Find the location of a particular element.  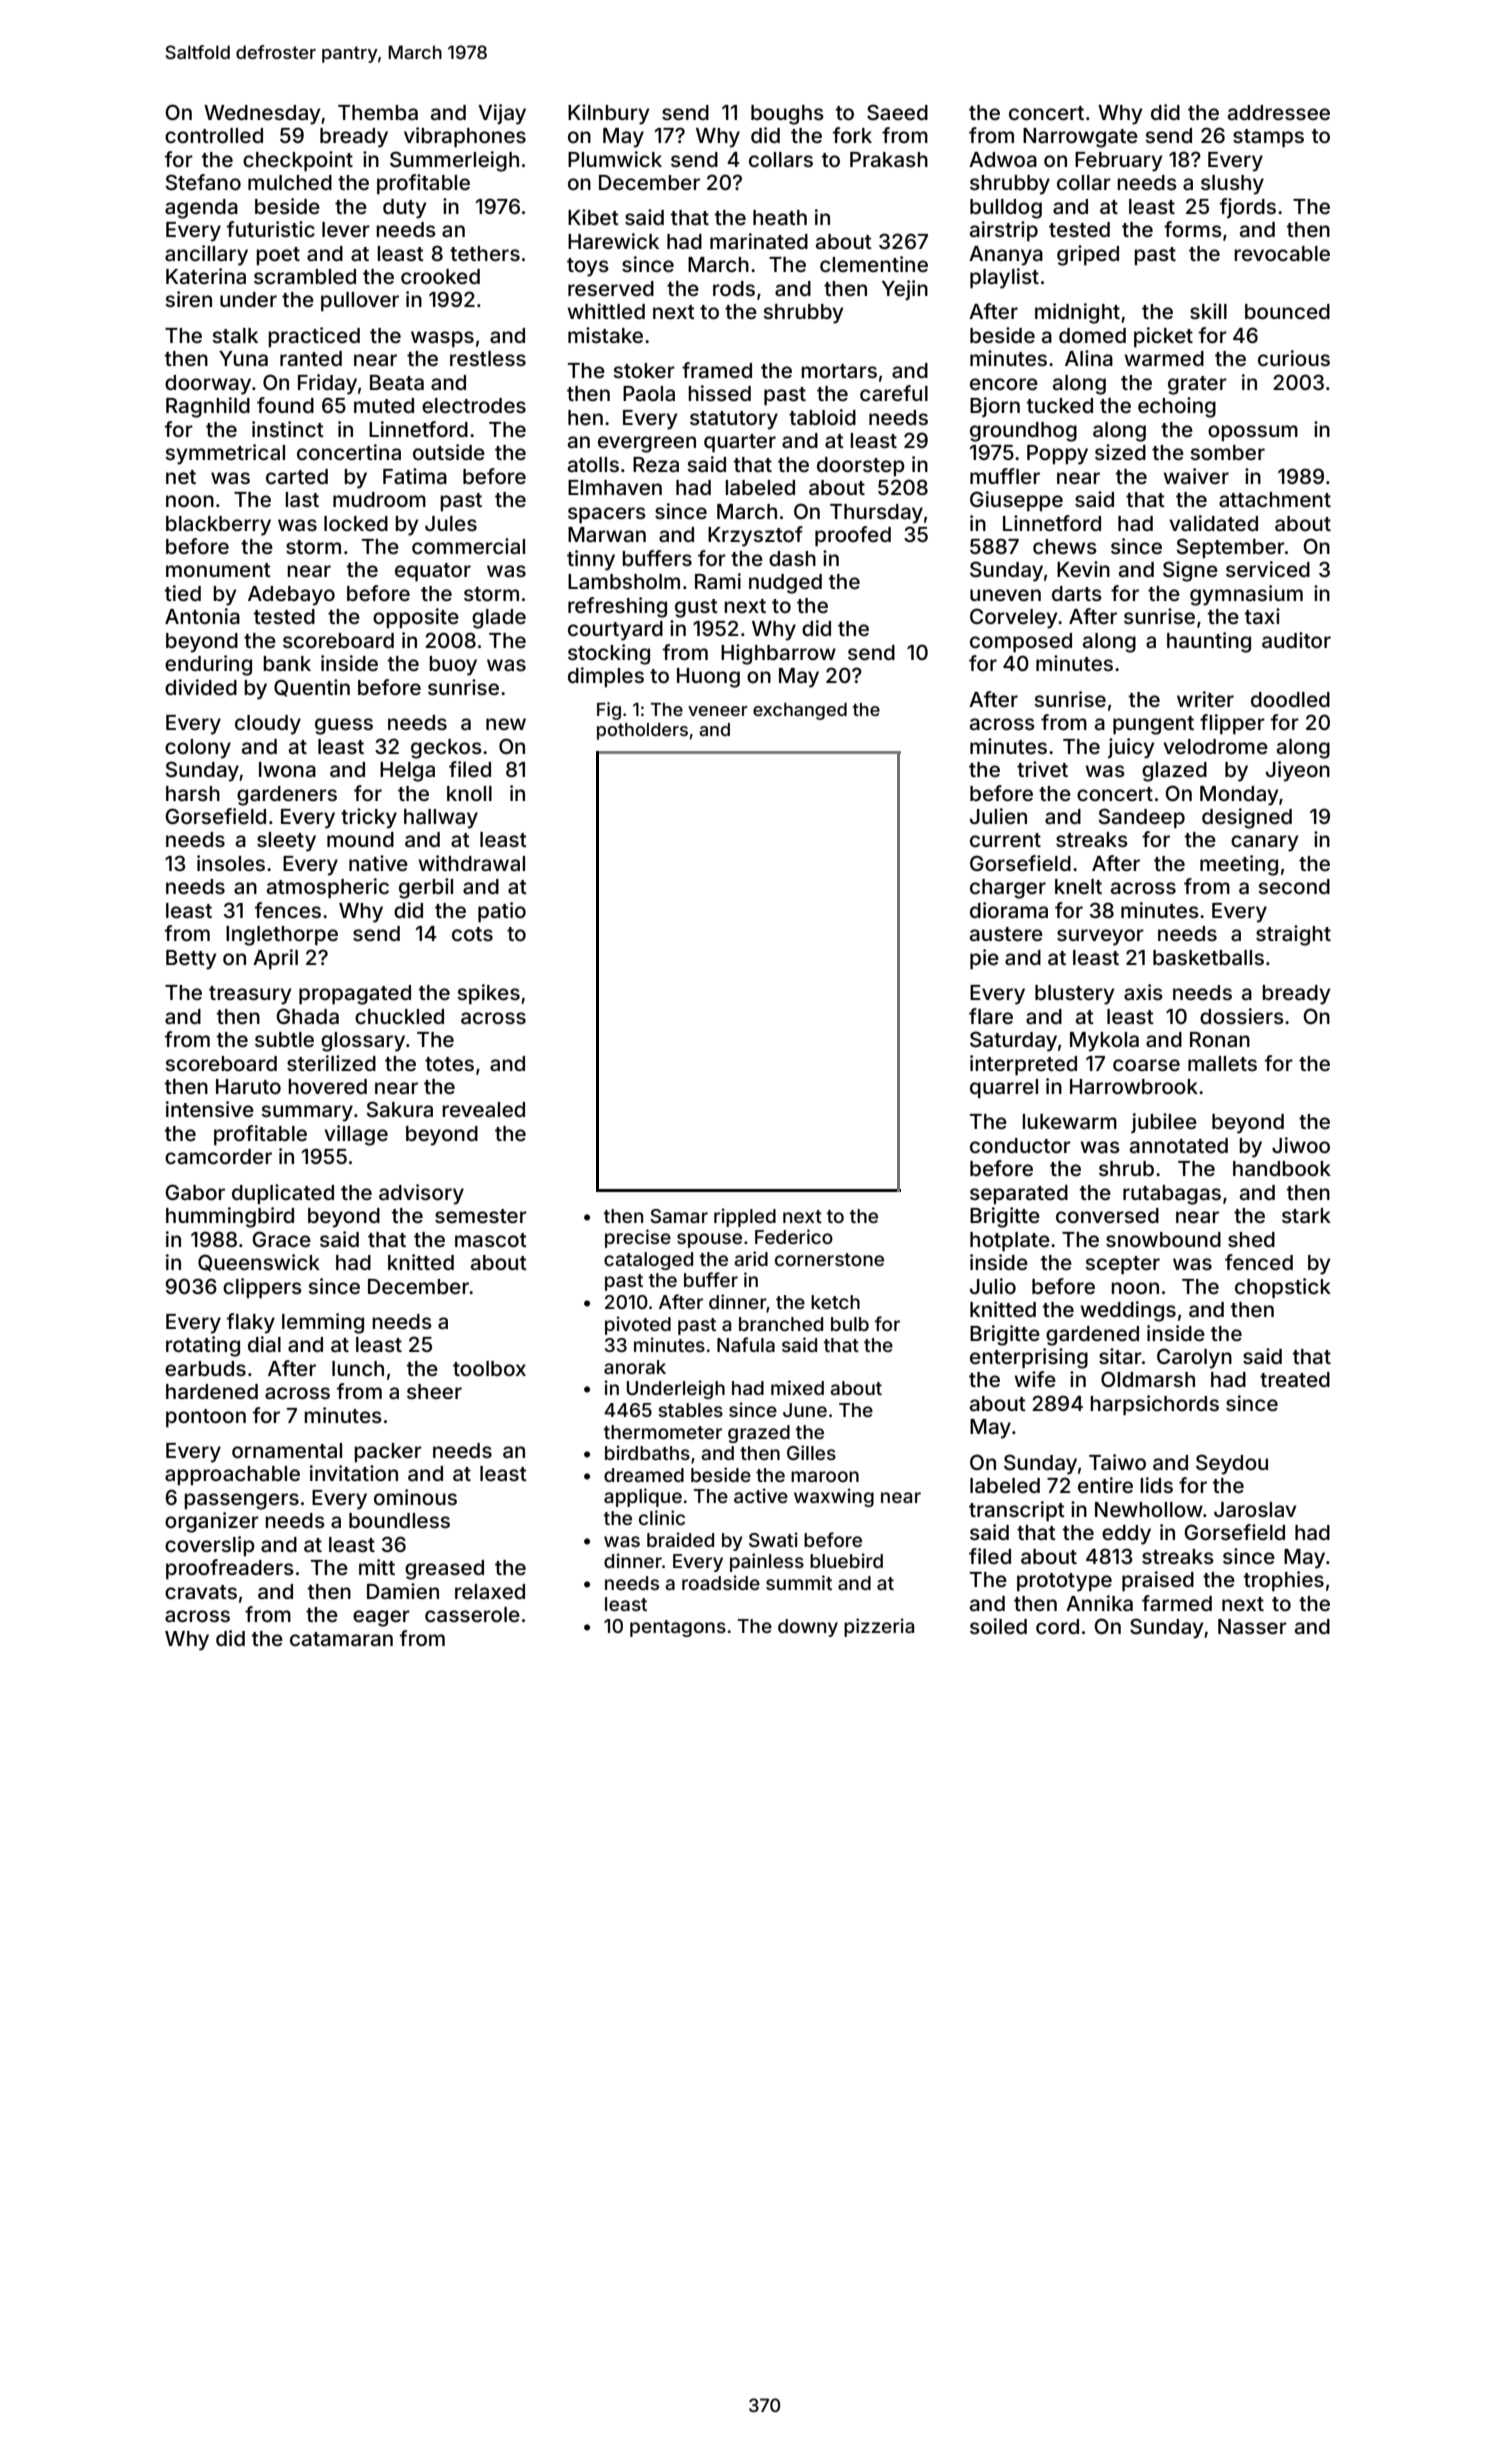

Jiwoo is located at coordinates (1301, 1145).
